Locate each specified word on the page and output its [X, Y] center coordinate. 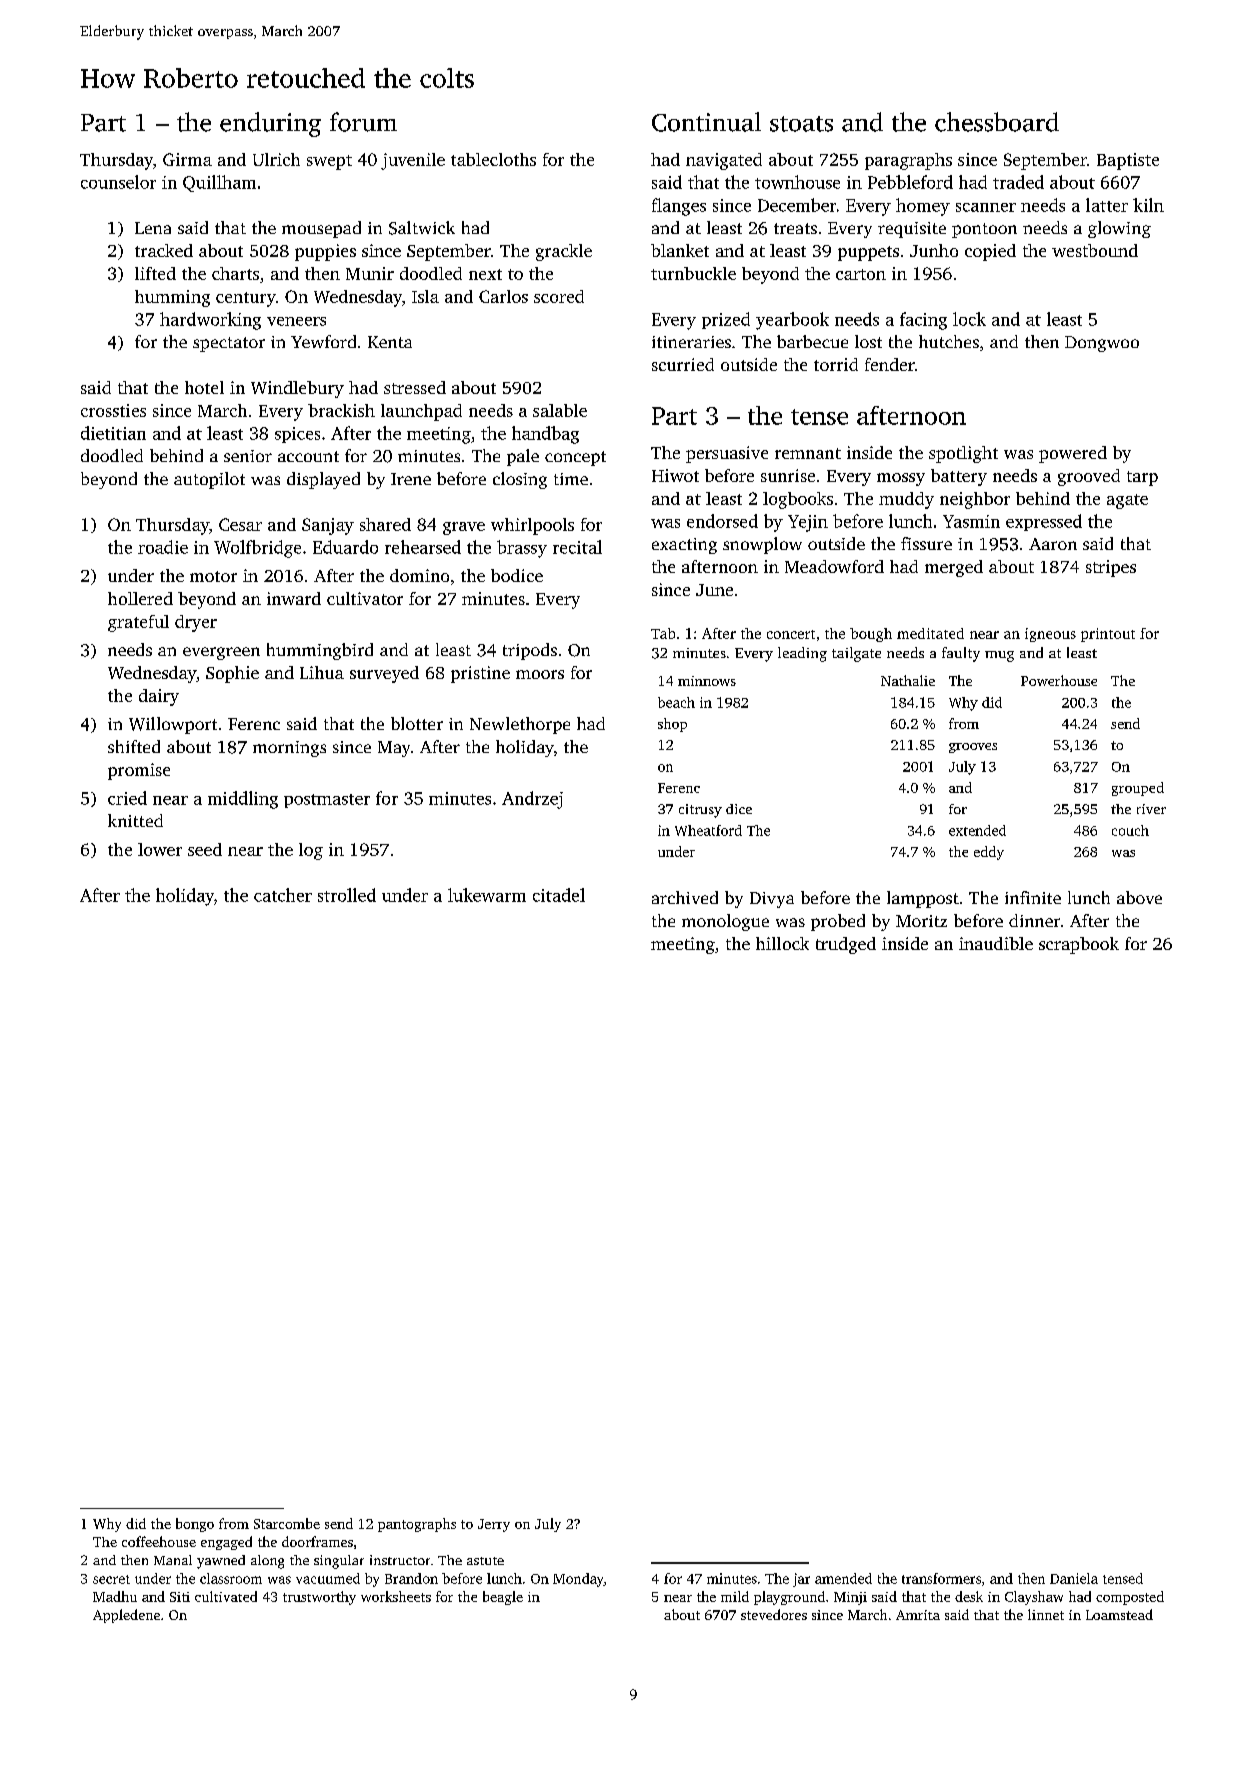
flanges [679, 207]
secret [111, 1579]
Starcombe [287, 1523]
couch [1130, 830]
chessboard [997, 122]
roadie [163, 547]
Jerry [494, 1525]
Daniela [1074, 1578]
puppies [325, 252]
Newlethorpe [520, 725]
